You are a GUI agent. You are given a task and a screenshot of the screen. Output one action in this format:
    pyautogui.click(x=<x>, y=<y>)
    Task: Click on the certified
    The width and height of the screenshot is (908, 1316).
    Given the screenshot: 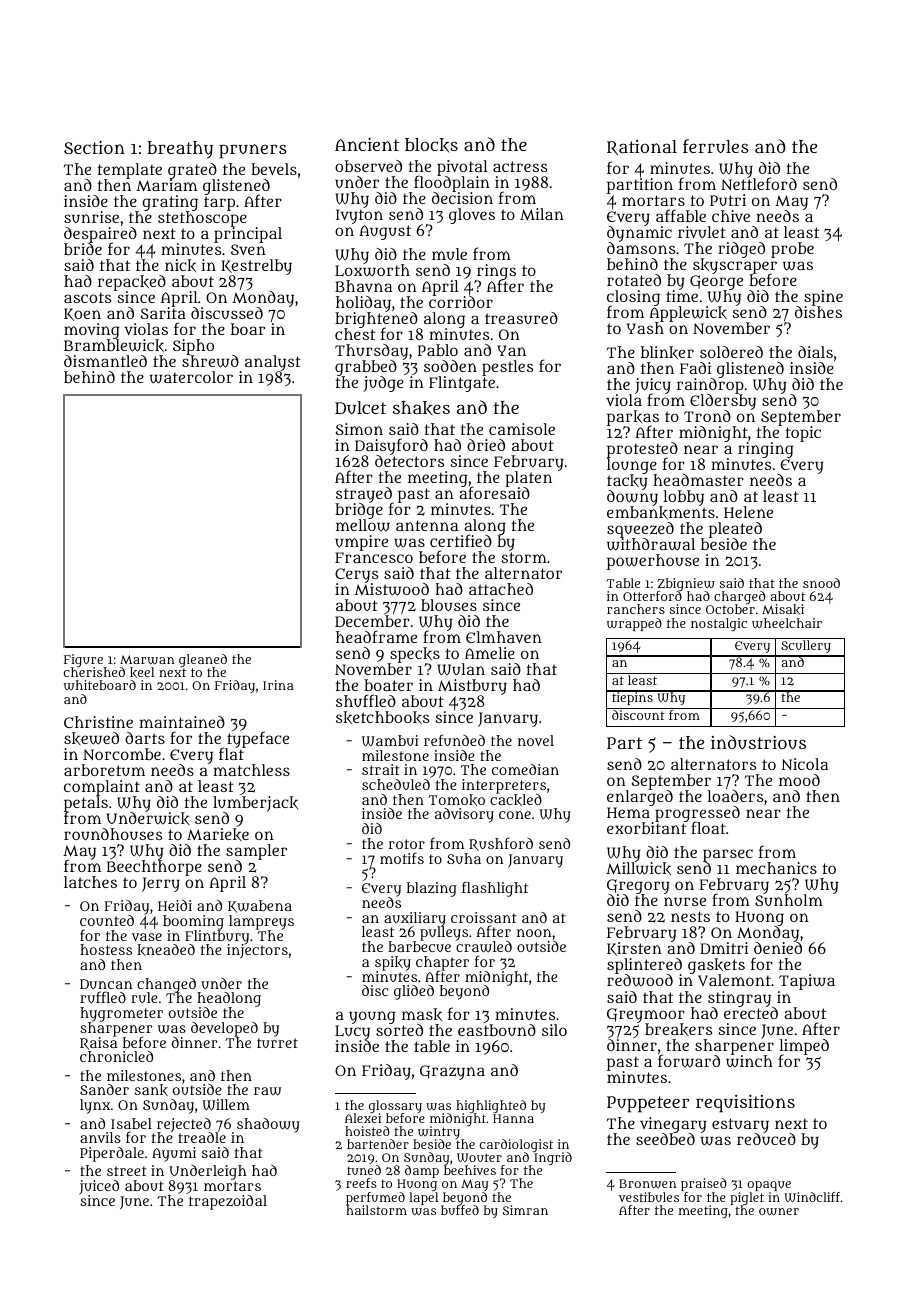 What is the action you would take?
    pyautogui.click(x=461, y=540)
